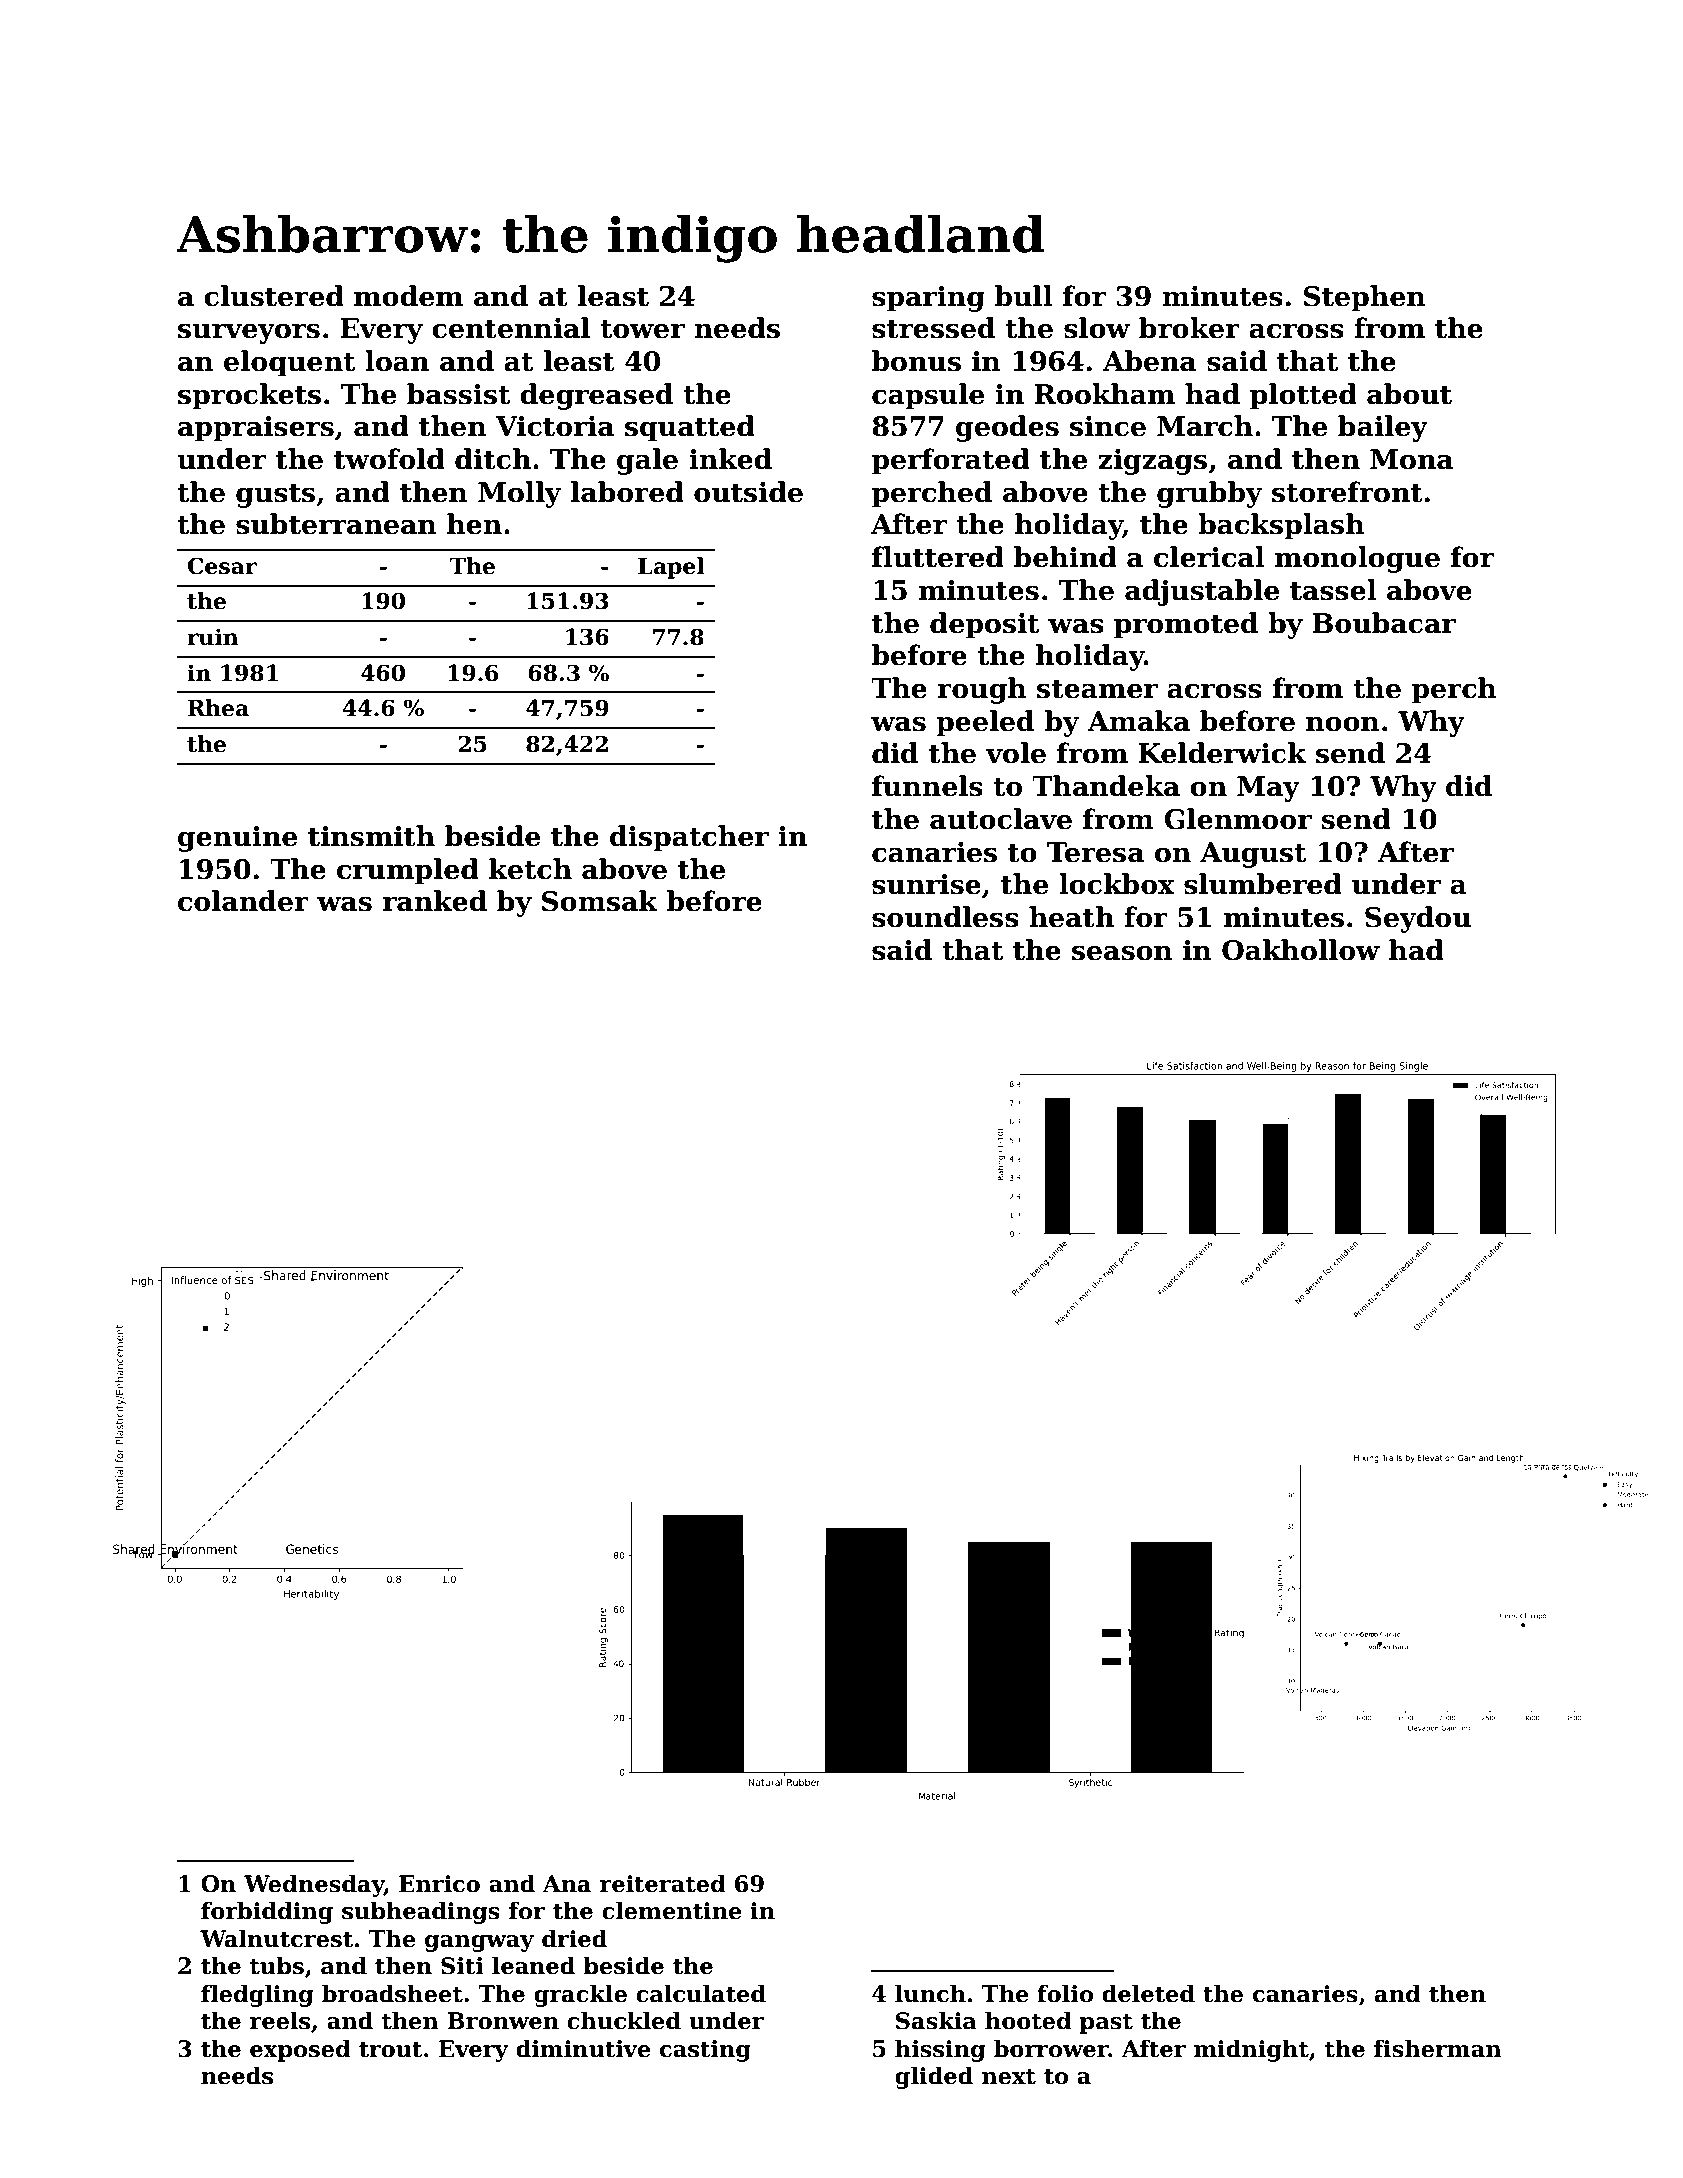 The height and width of the page is (2178, 1683). Describe the element at coordinates (530, 869) in the page. I see `ketch` at that location.
